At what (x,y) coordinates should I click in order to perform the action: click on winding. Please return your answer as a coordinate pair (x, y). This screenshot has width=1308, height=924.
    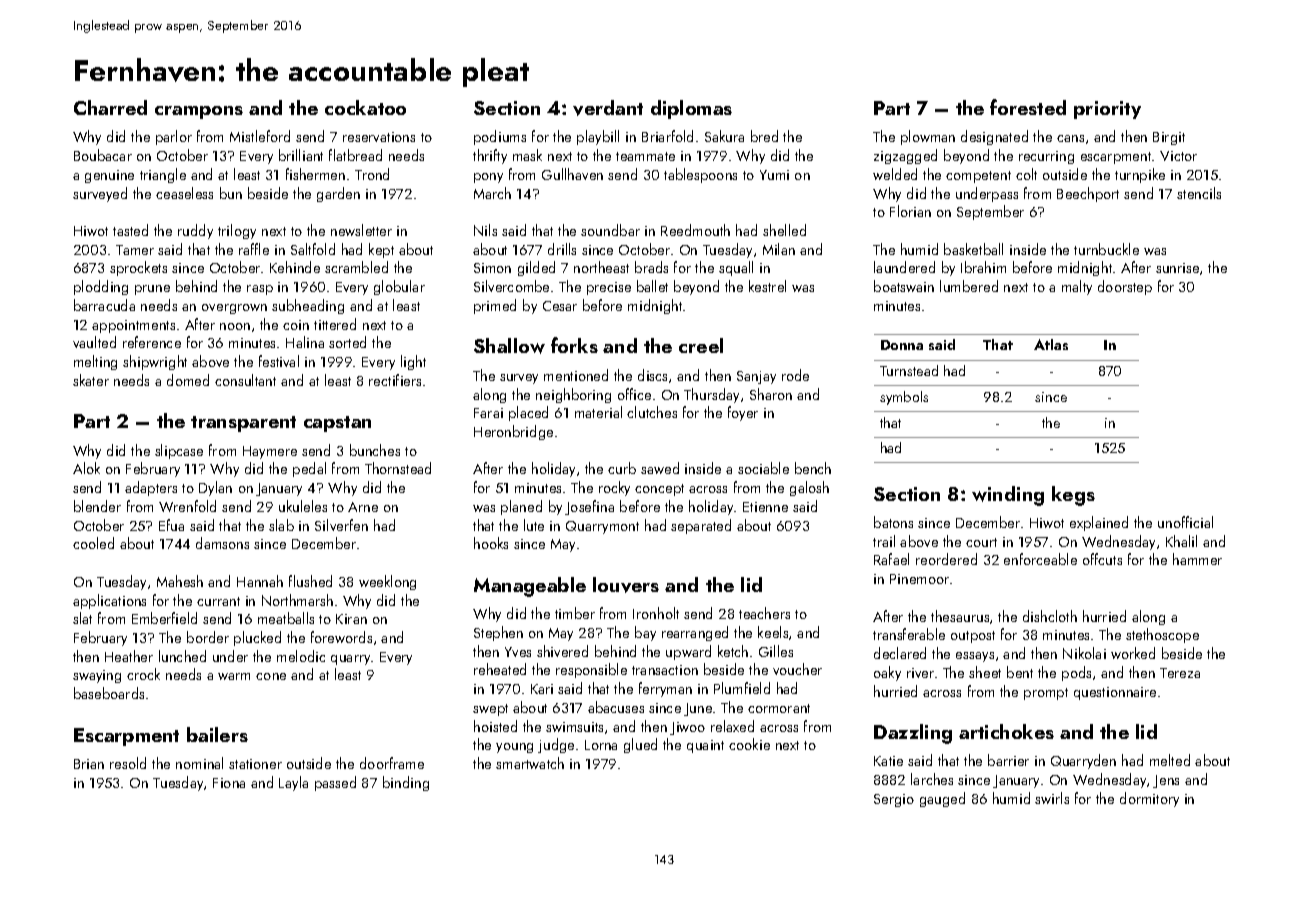
    Looking at the image, I should click on (1008, 496).
